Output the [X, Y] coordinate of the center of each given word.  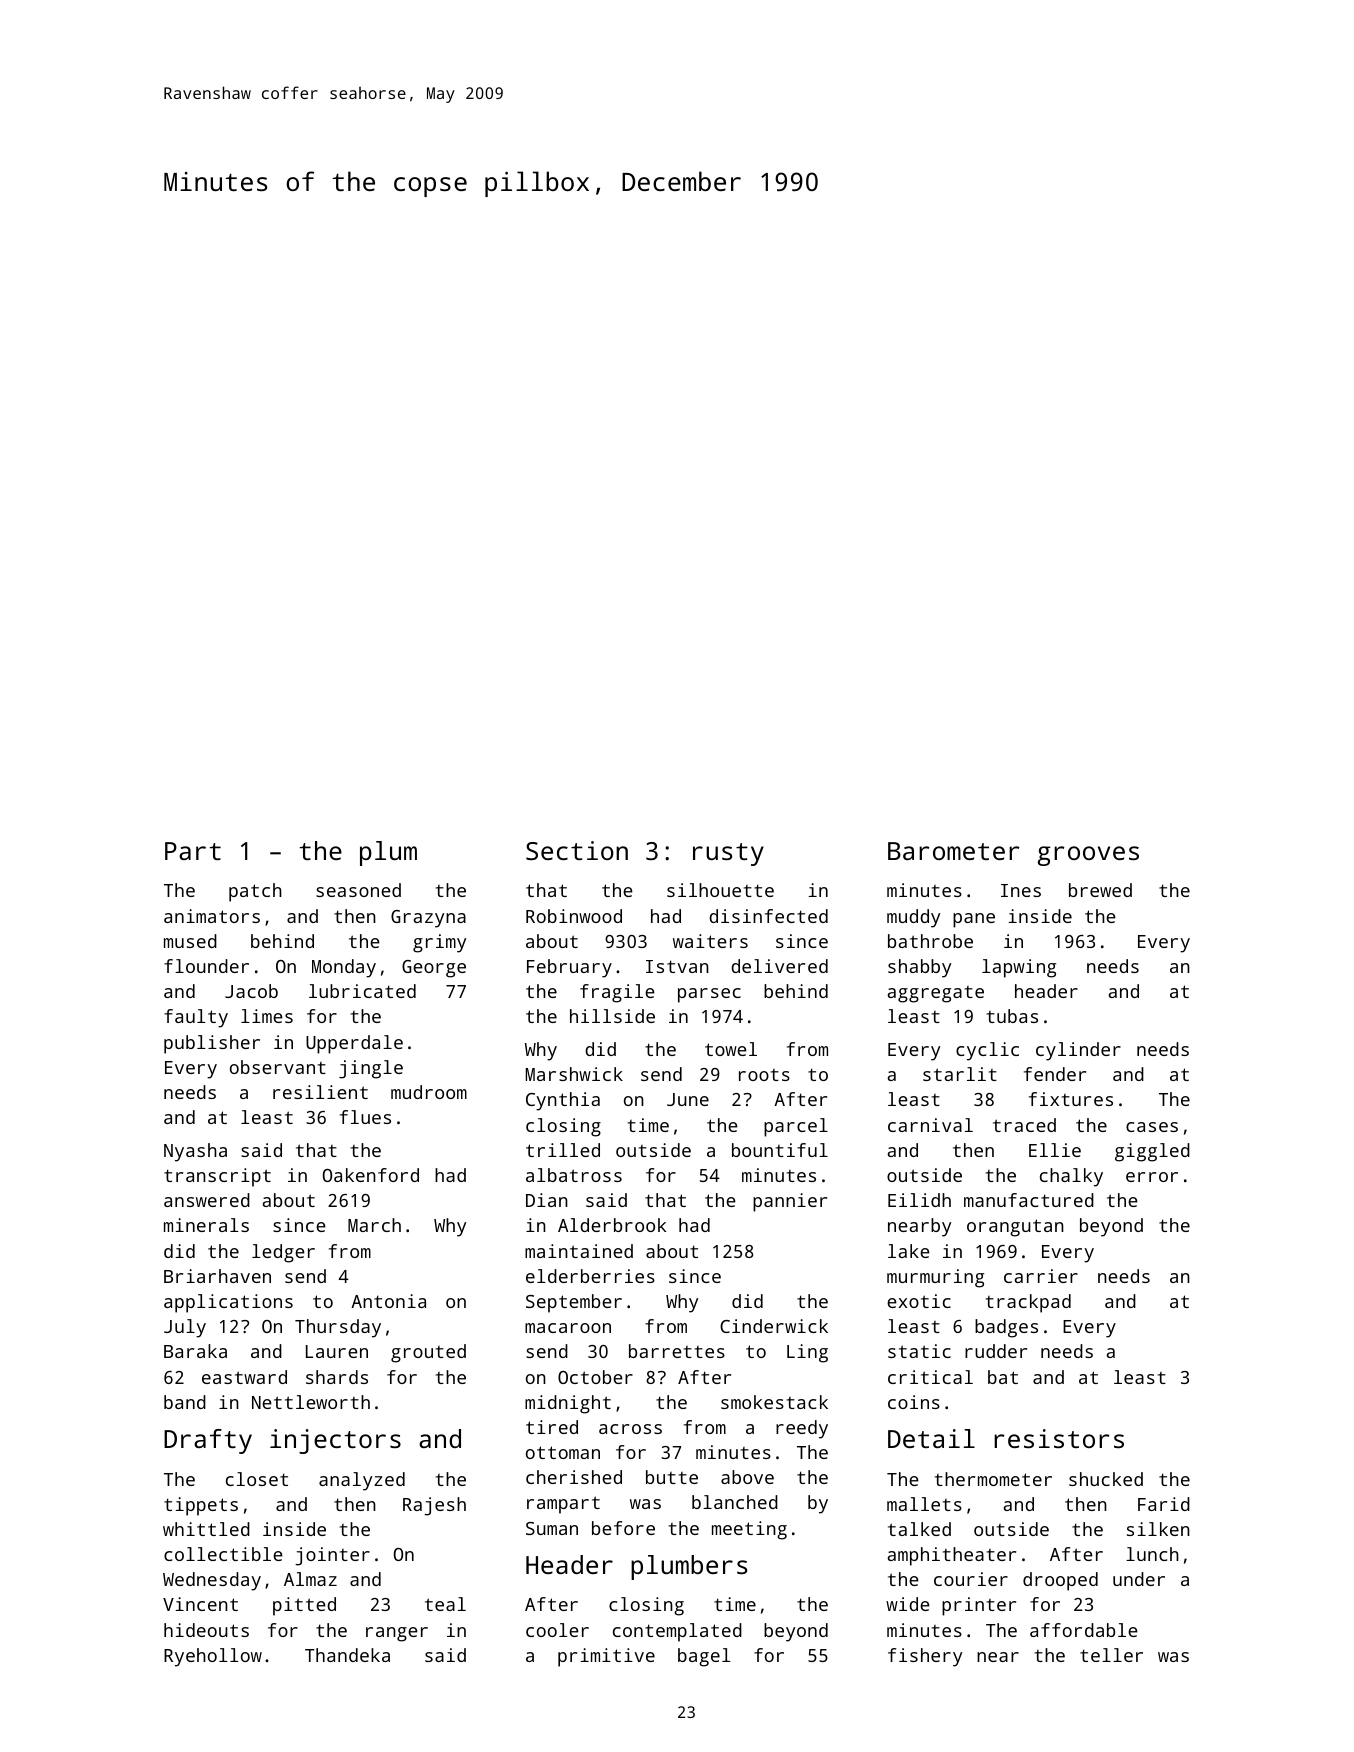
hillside [612, 1016]
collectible [223, 1554]
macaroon [568, 1328]
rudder [996, 1351]
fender [1055, 1074]
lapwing [1019, 968]
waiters [710, 941]
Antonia [388, 1301]
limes [267, 1016]
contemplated [677, 1632]
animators [212, 916]
